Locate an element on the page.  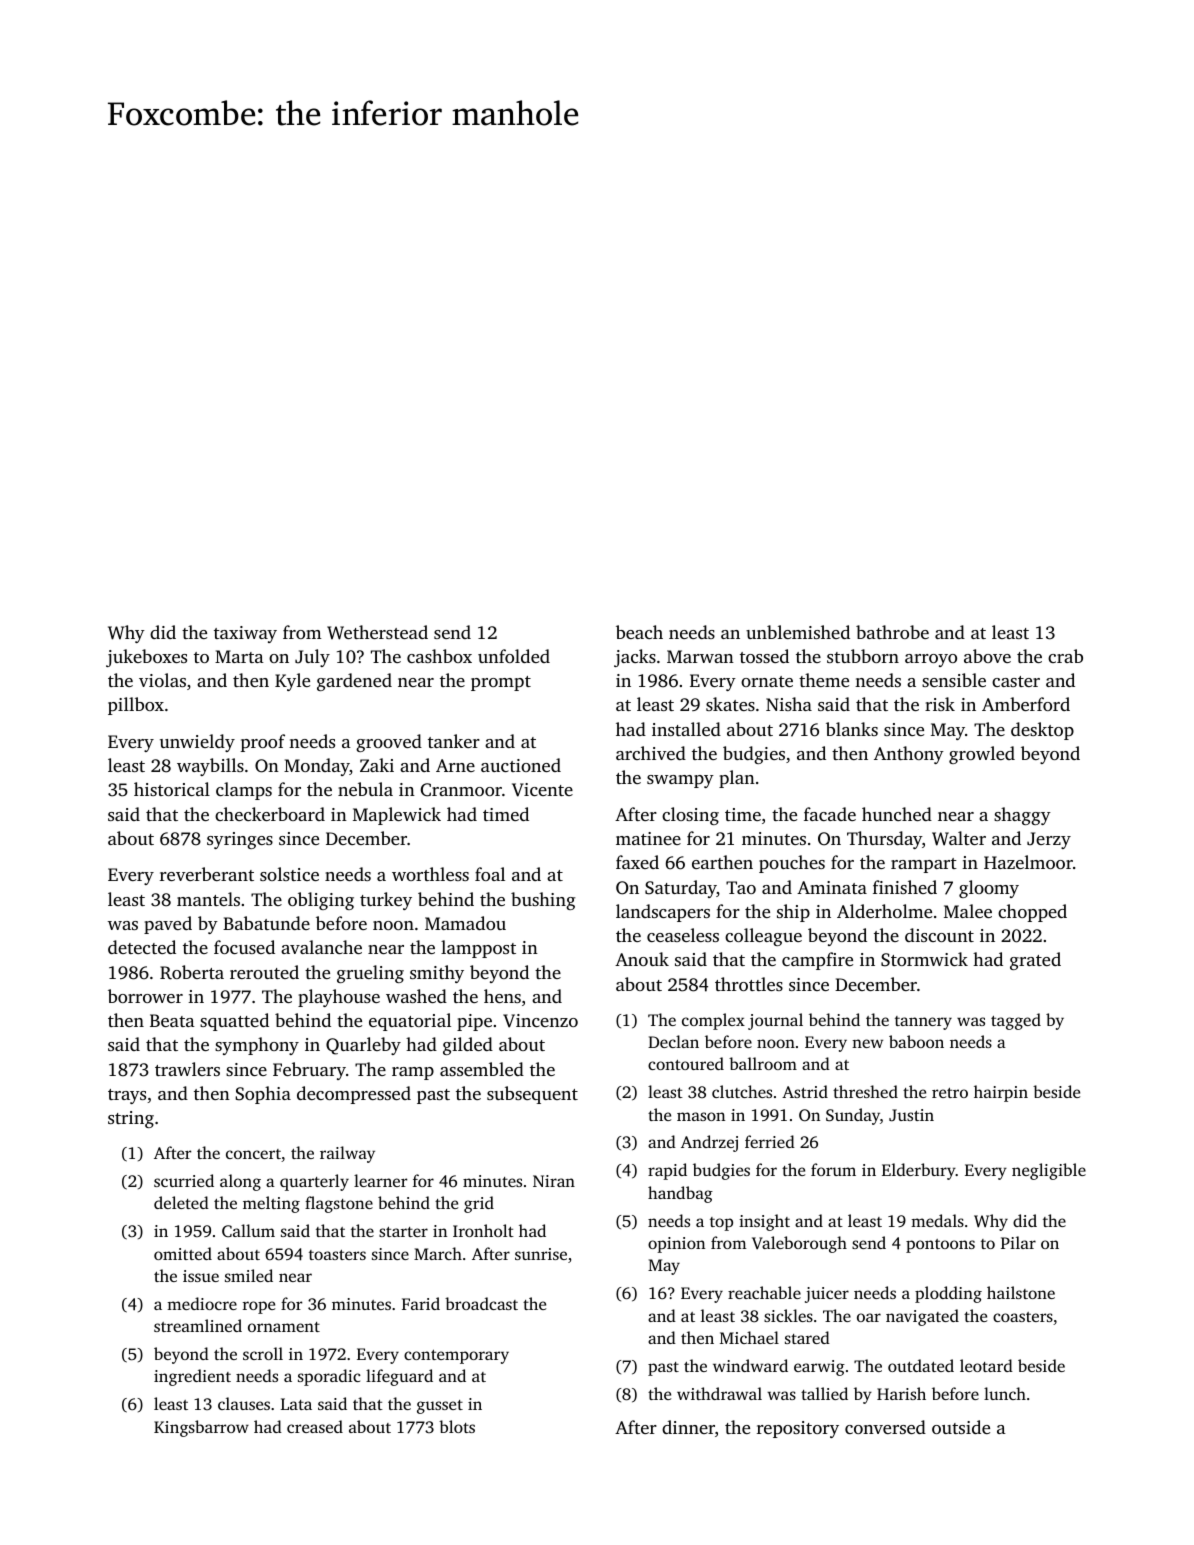
proof is located at coordinates (263, 743).
